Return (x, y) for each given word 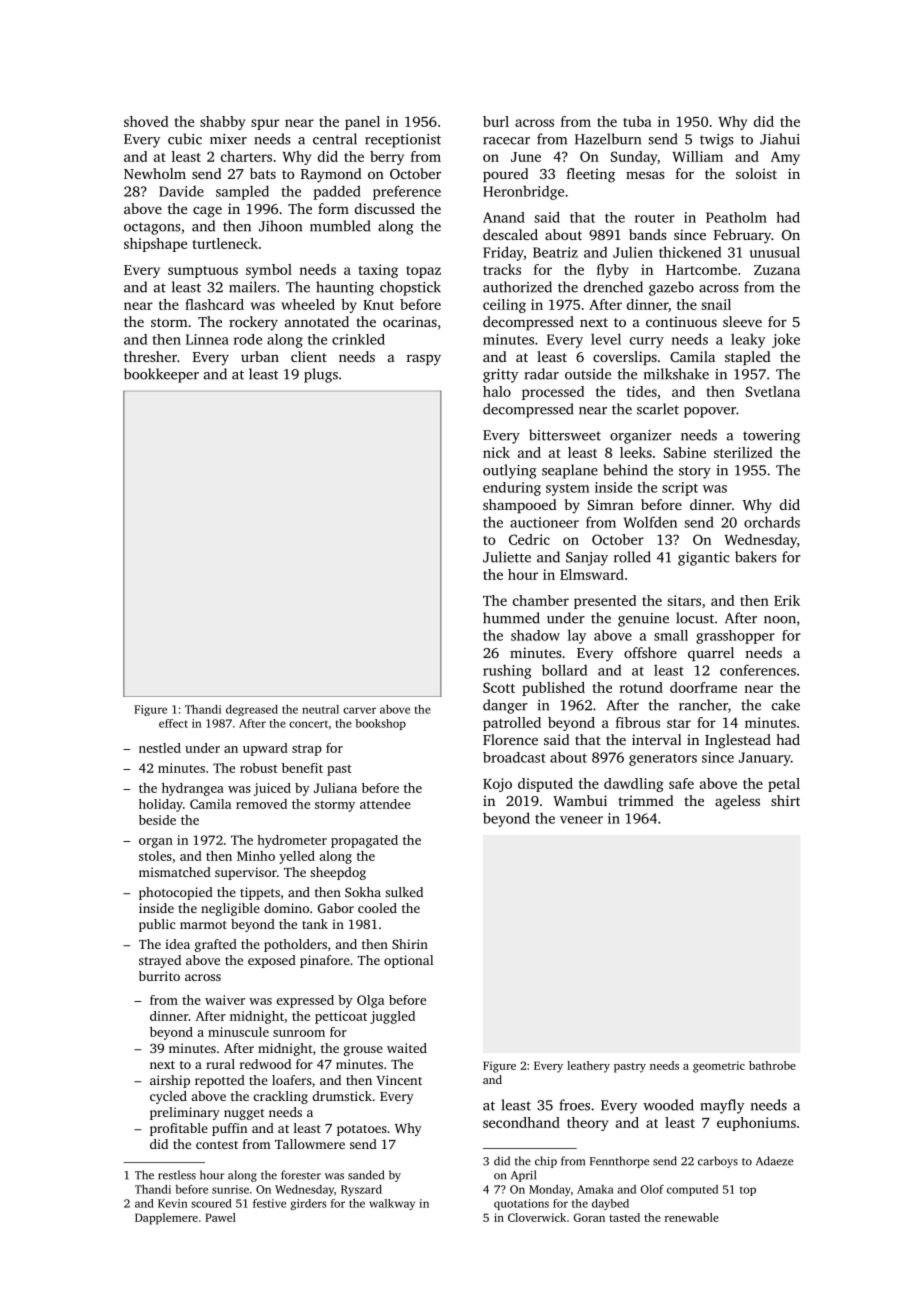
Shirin (410, 944)
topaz (423, 272)
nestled (160, 748)
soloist (756, 173)
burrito (159, 976)
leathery (588, 1067)
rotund (641, 687)
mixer (228, 139)
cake (786, 705)
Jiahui (780, 139)
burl (496, 121)
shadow (535, 635)
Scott (499, 687)
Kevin (173, 1203)
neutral (320, 709)
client (309, 356)
